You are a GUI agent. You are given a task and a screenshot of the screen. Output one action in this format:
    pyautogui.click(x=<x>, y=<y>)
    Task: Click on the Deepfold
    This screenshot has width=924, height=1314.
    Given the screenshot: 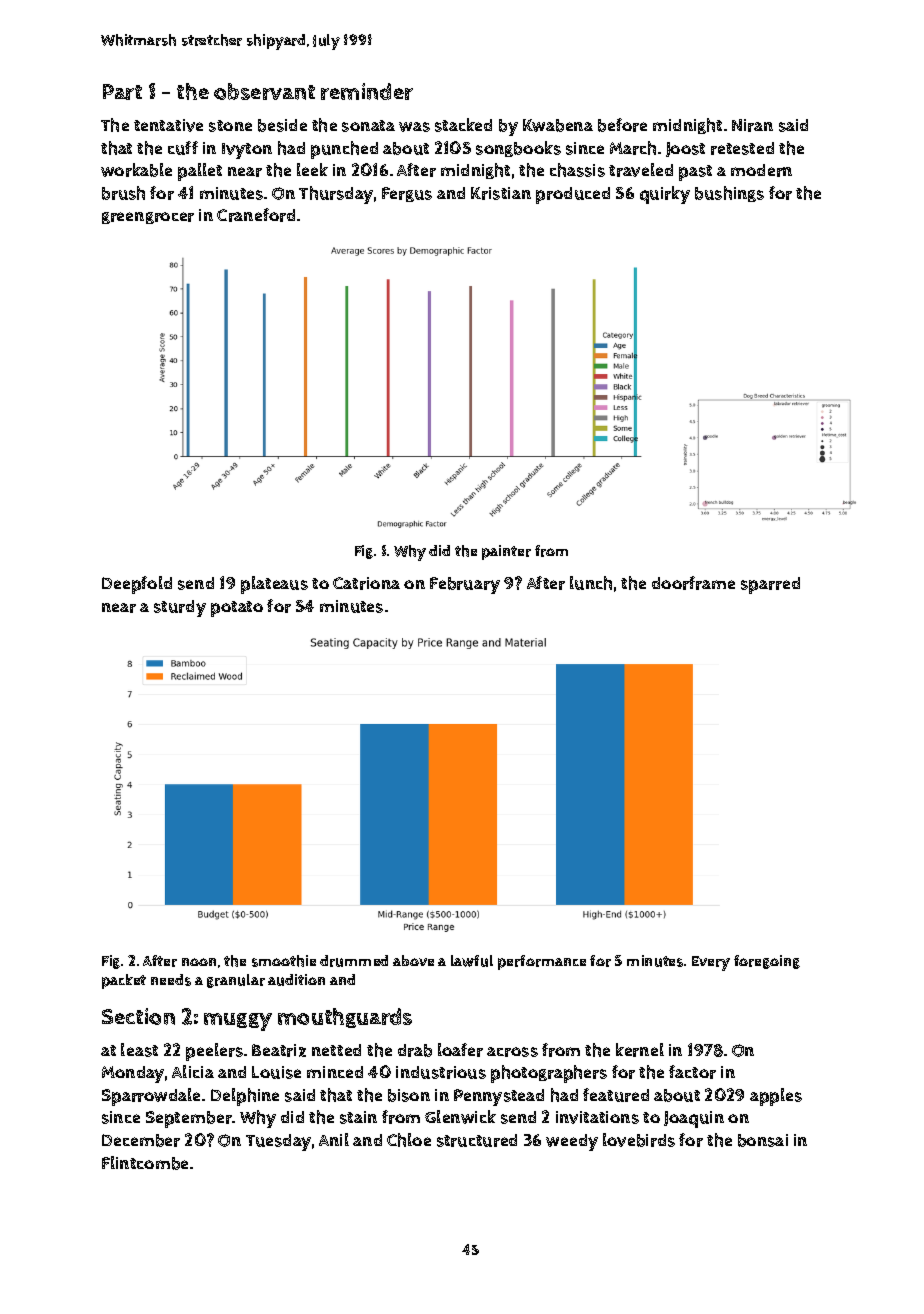 What is the action you would take?
    pyautogui.click(x=137, y=585)
